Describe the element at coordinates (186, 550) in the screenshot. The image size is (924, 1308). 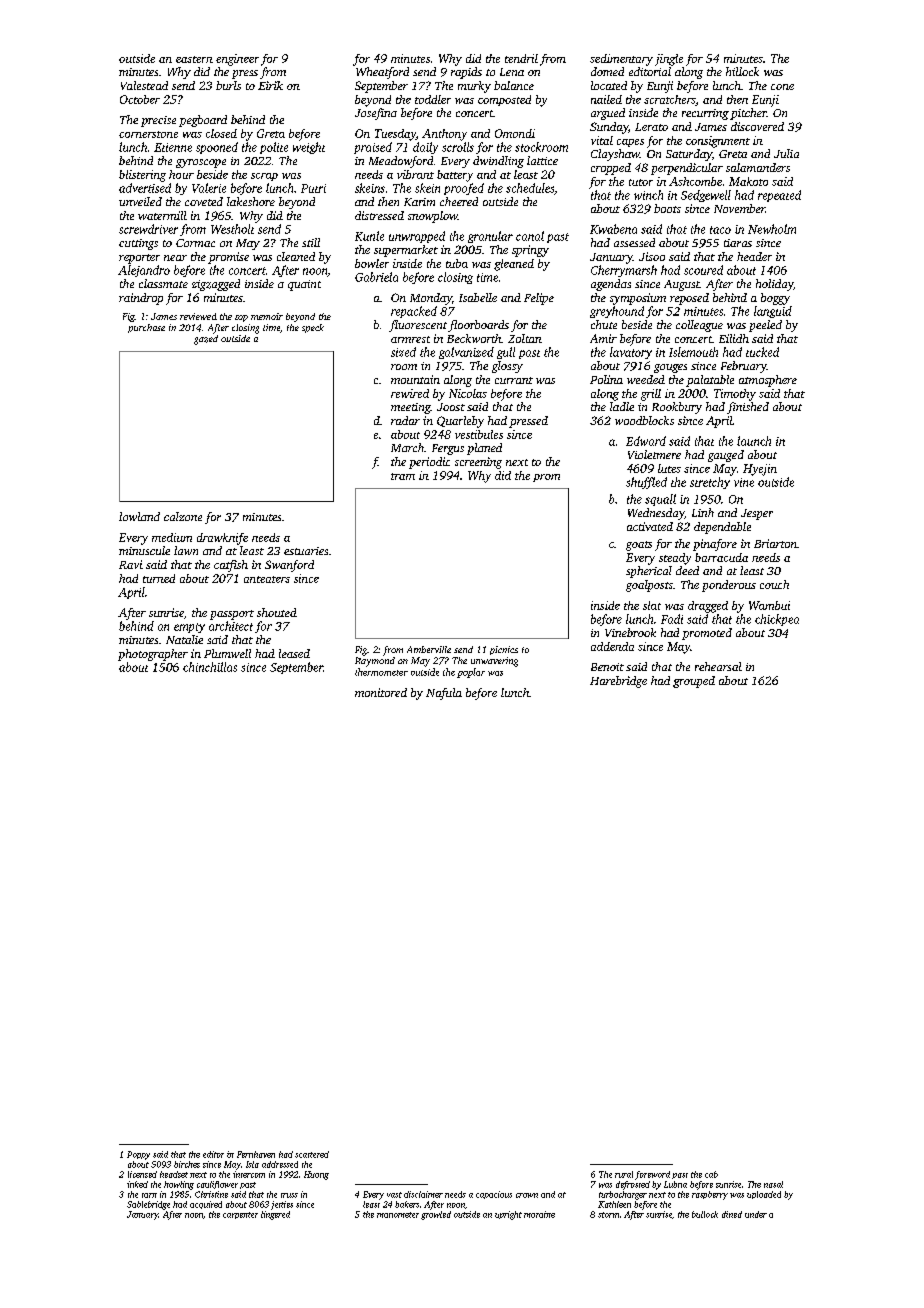
I see `lawn` at that location.
